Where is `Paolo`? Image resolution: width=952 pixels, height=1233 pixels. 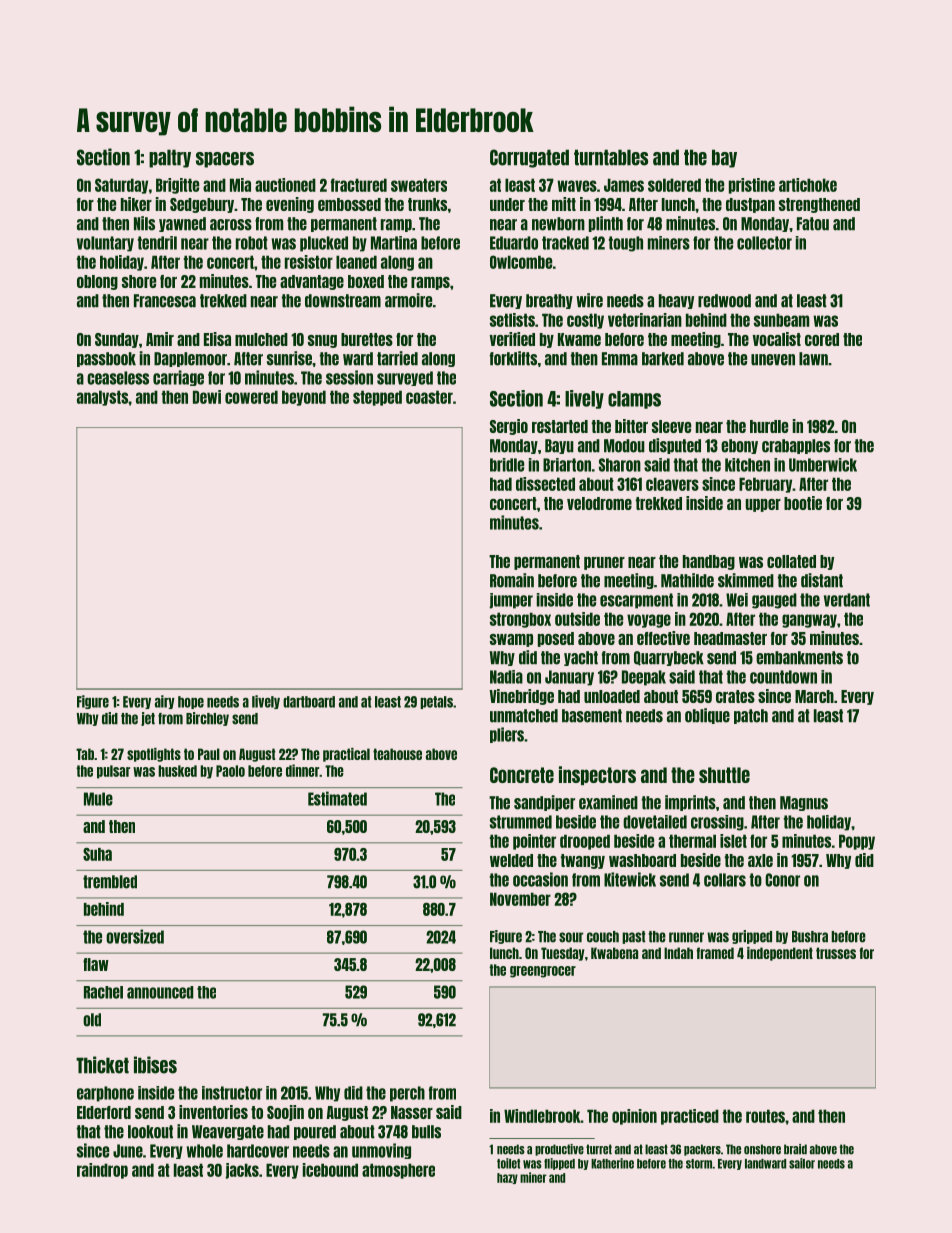 Paolo is located at coordinates (230, 771).
